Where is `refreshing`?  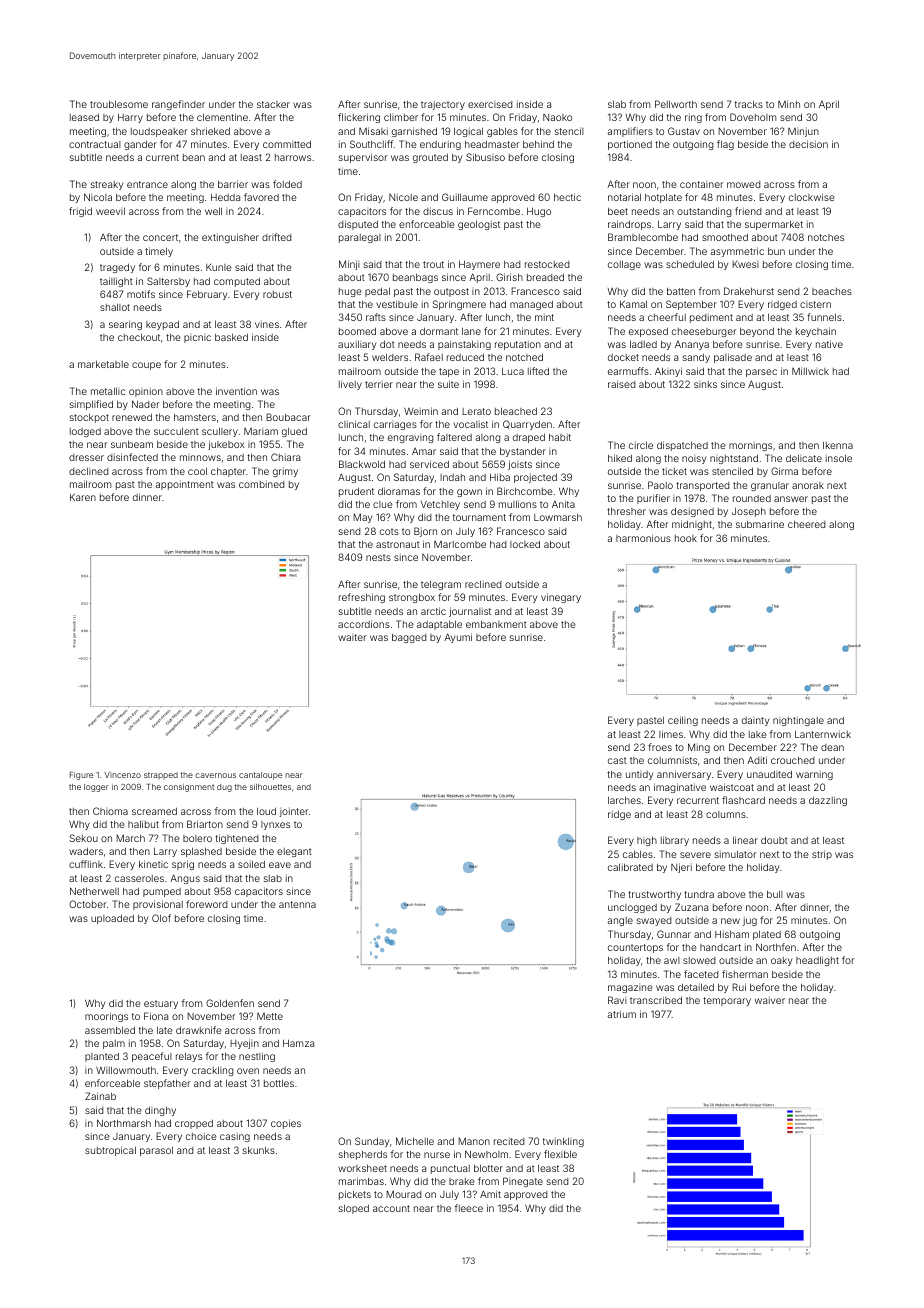 refreshing is located at coordinates (362, 598).
